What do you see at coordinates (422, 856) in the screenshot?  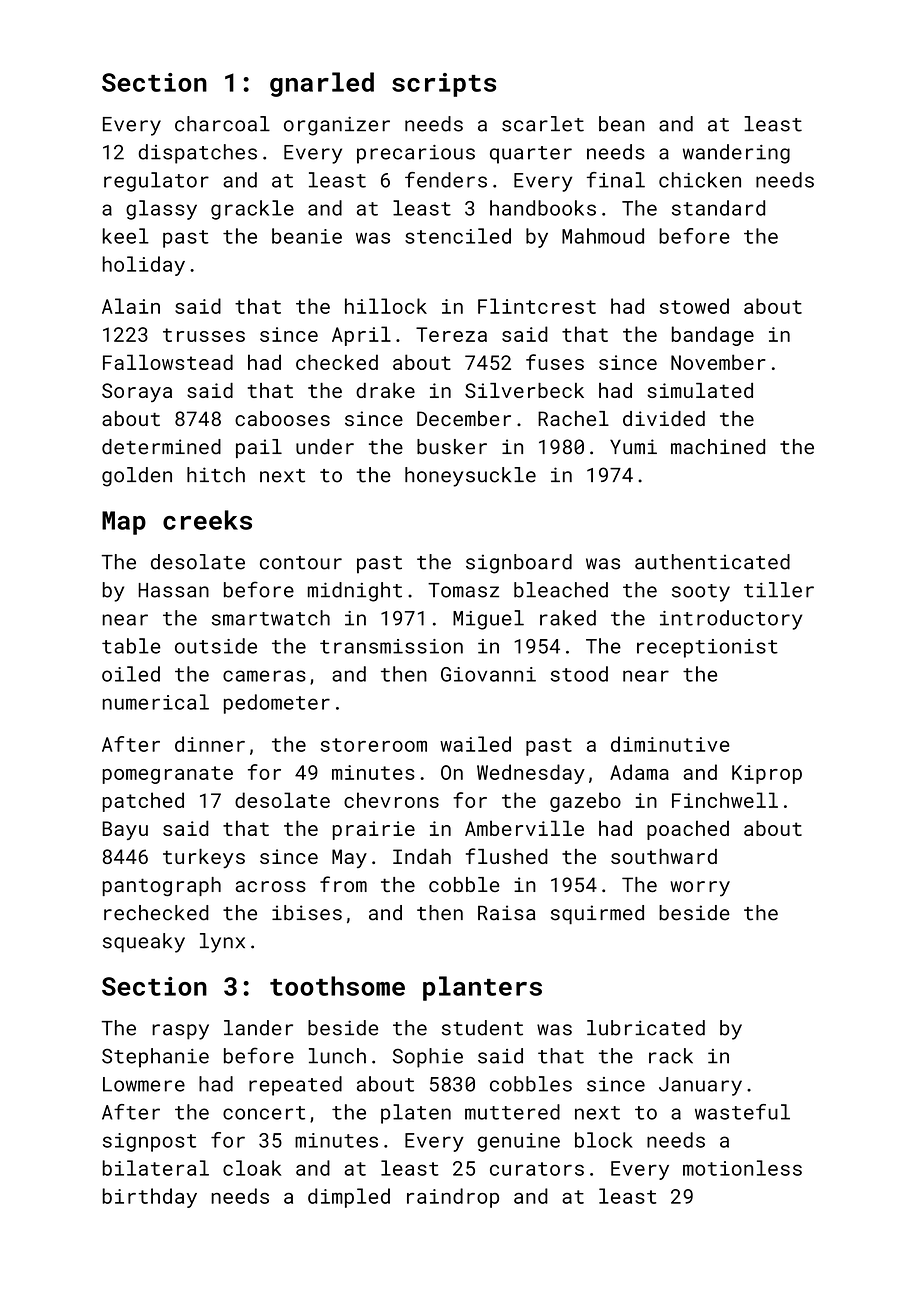 I see `Indah` at bounding box center [422, 856].
